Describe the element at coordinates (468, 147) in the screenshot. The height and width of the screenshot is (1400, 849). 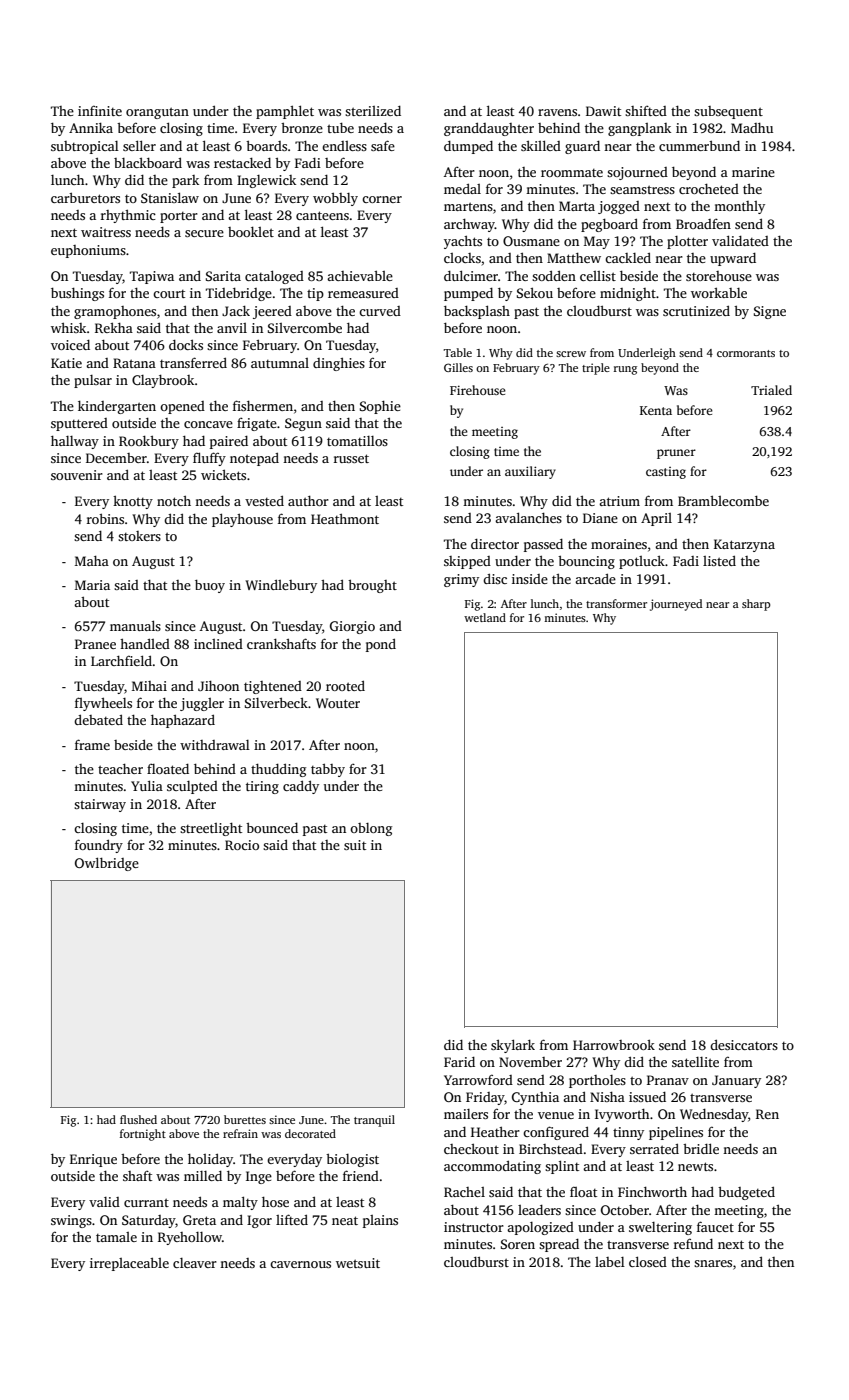
I see `dumped` at that location.
